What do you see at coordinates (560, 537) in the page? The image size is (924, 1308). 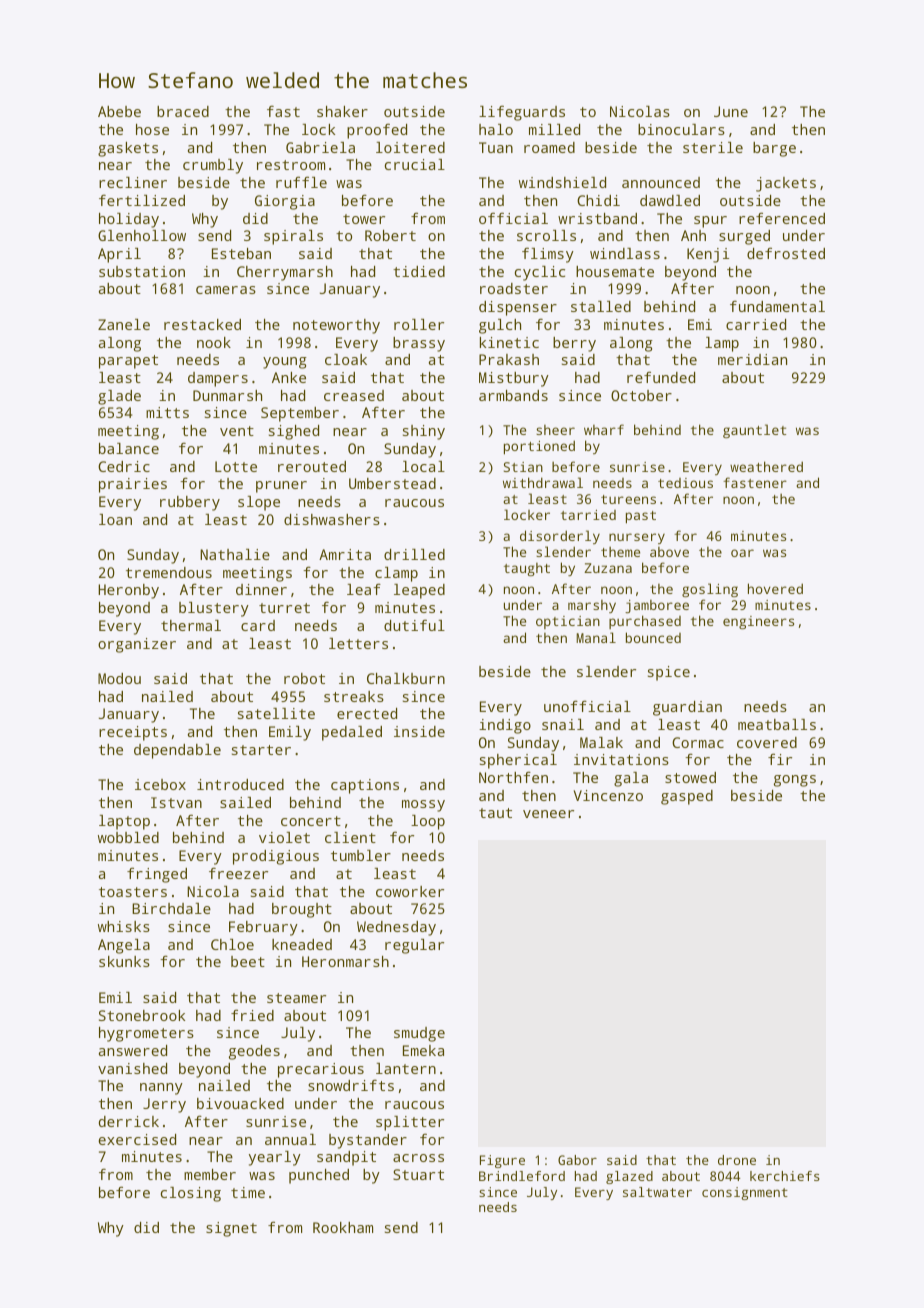 I see `disorderly` at bounding box center [560, 537].
